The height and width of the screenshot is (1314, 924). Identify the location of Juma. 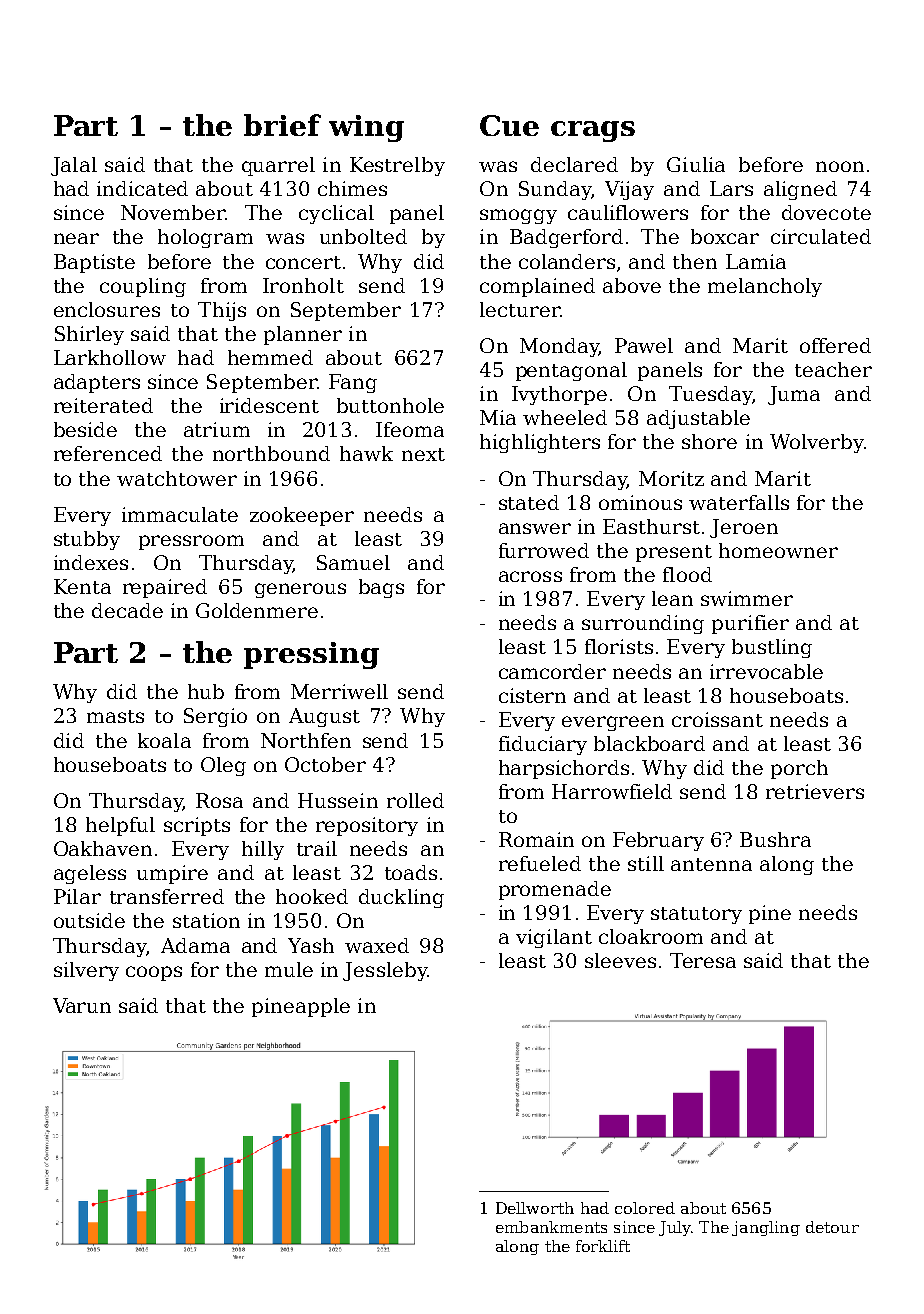
(794, 395).
